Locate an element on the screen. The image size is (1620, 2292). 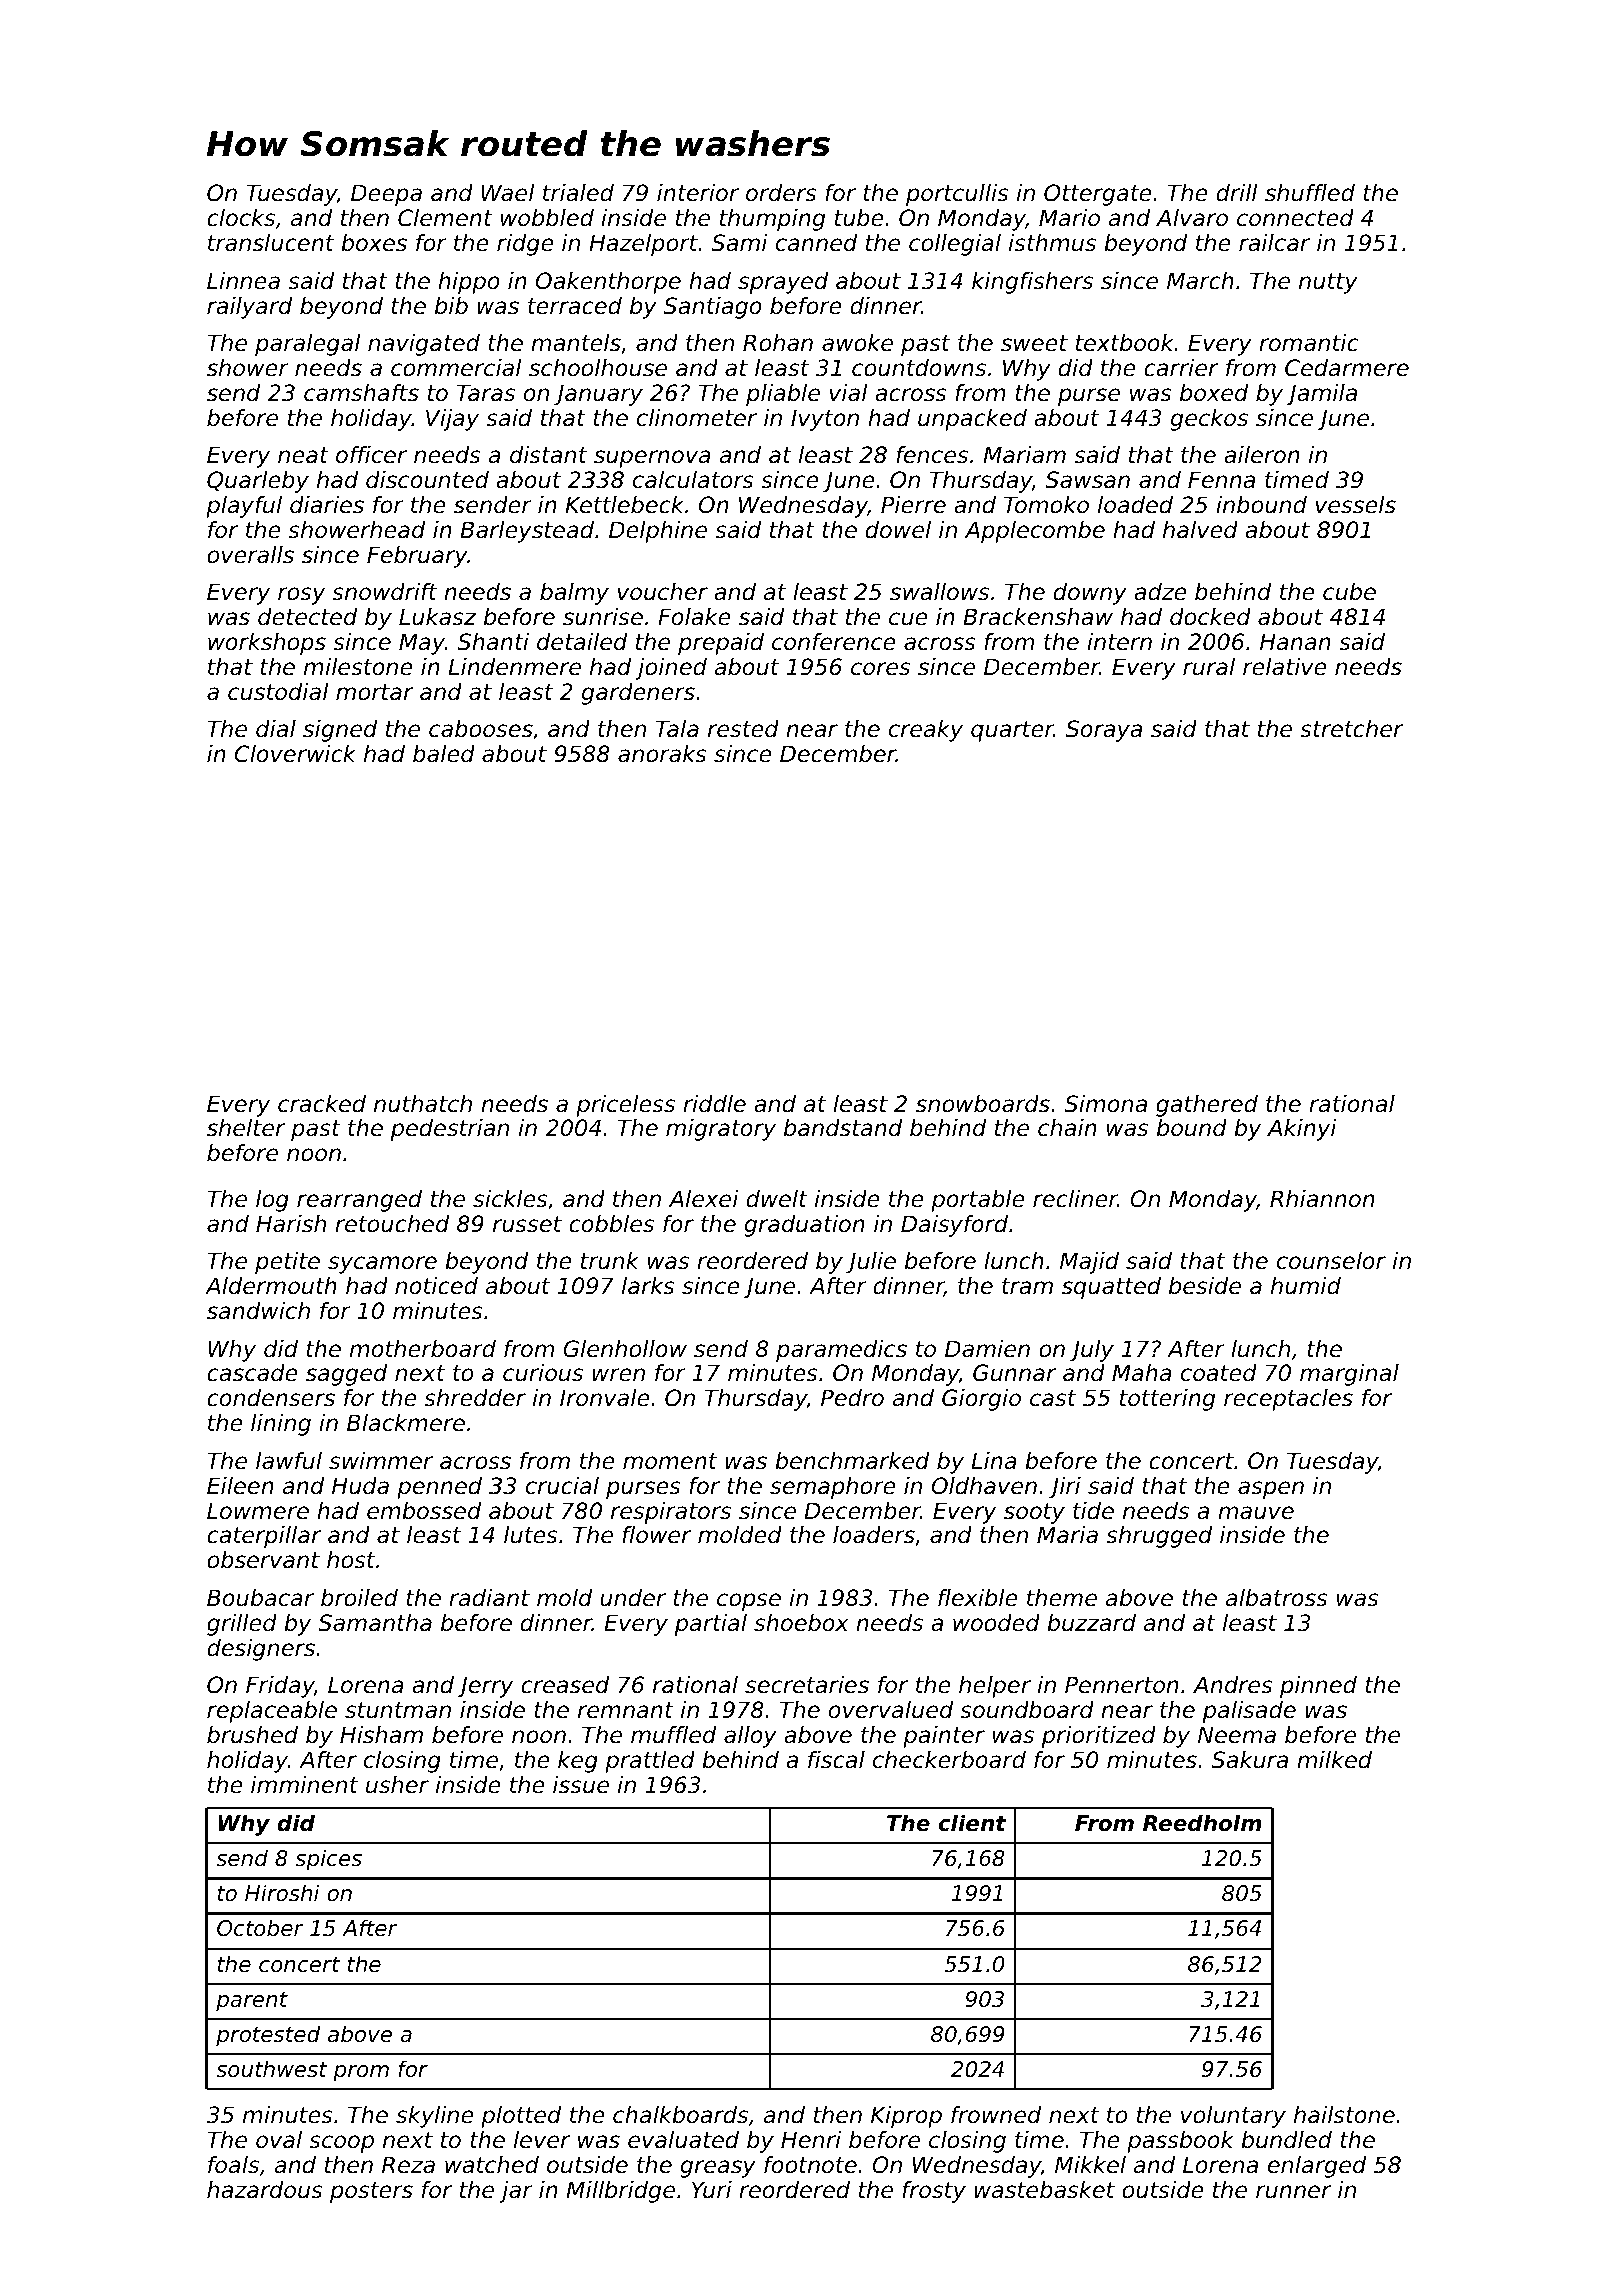
Wael is located at coordinates (508, 193).
